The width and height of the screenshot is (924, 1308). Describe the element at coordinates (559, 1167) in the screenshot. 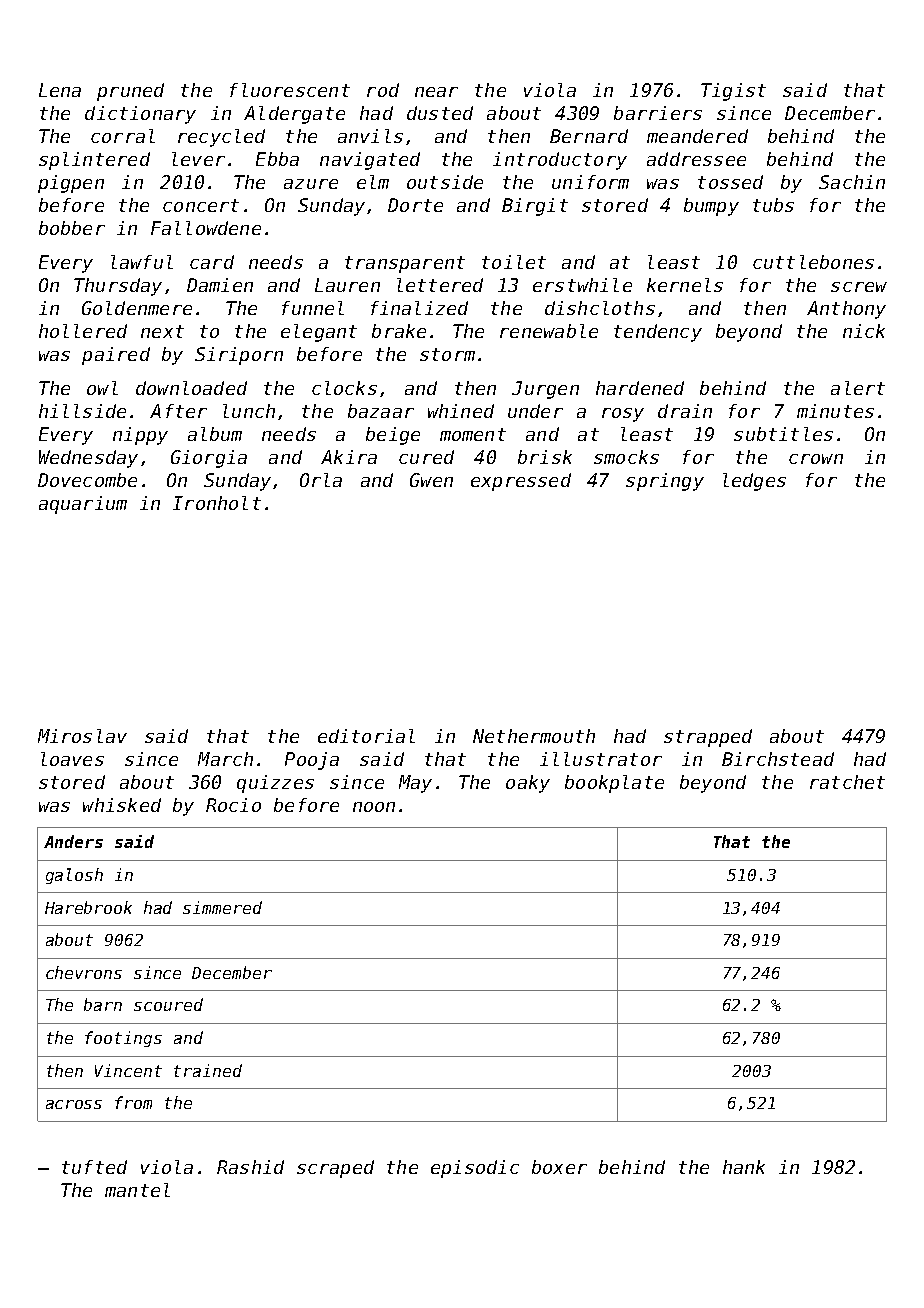

I see `boxer` at that location.
